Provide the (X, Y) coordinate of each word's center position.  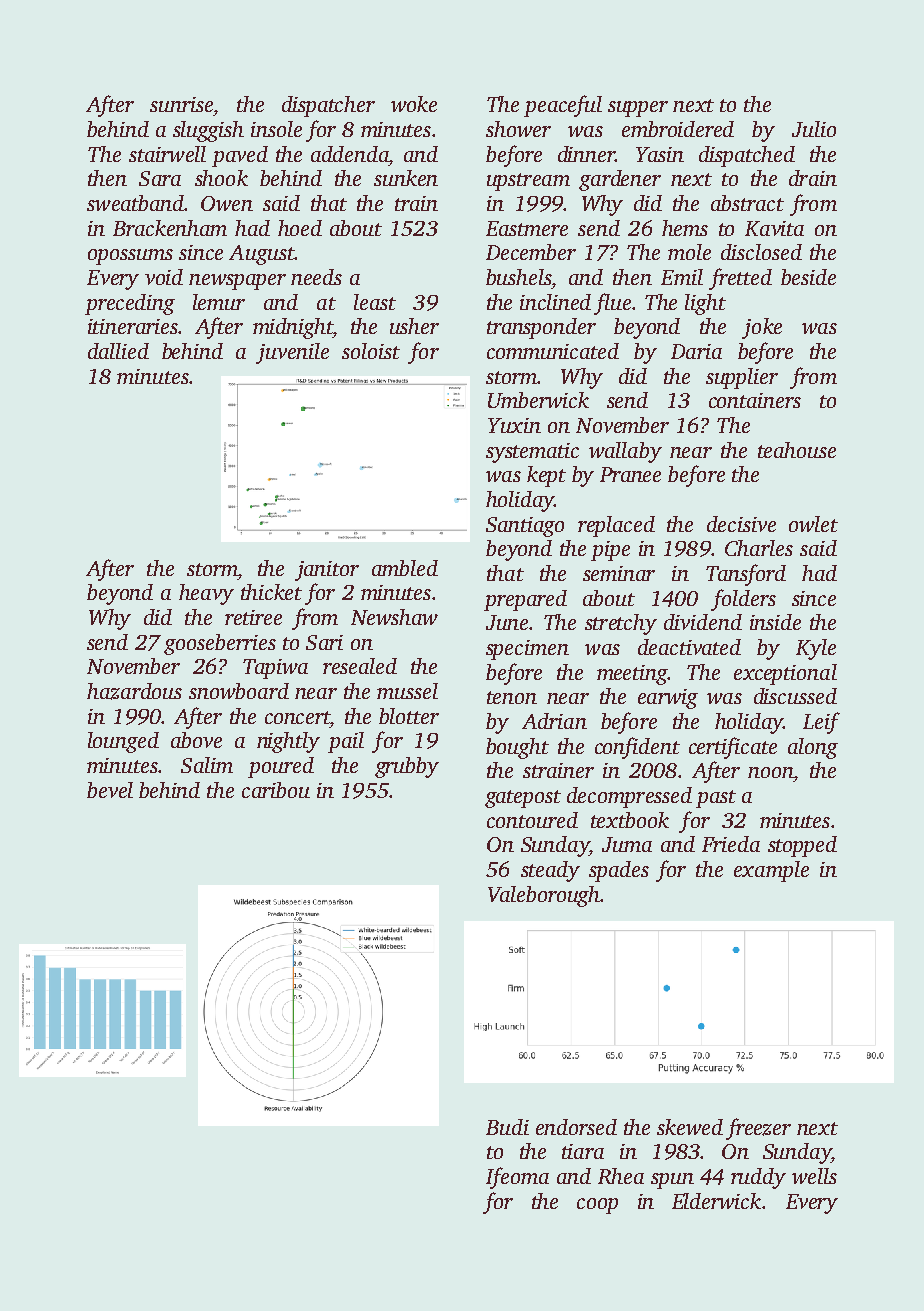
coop (597, 1206)
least (375, 302)
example (771, 871)
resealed (360, 666)
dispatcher (328, 106)
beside (808, 277)
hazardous (134, 691)
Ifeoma (517, 1178)
